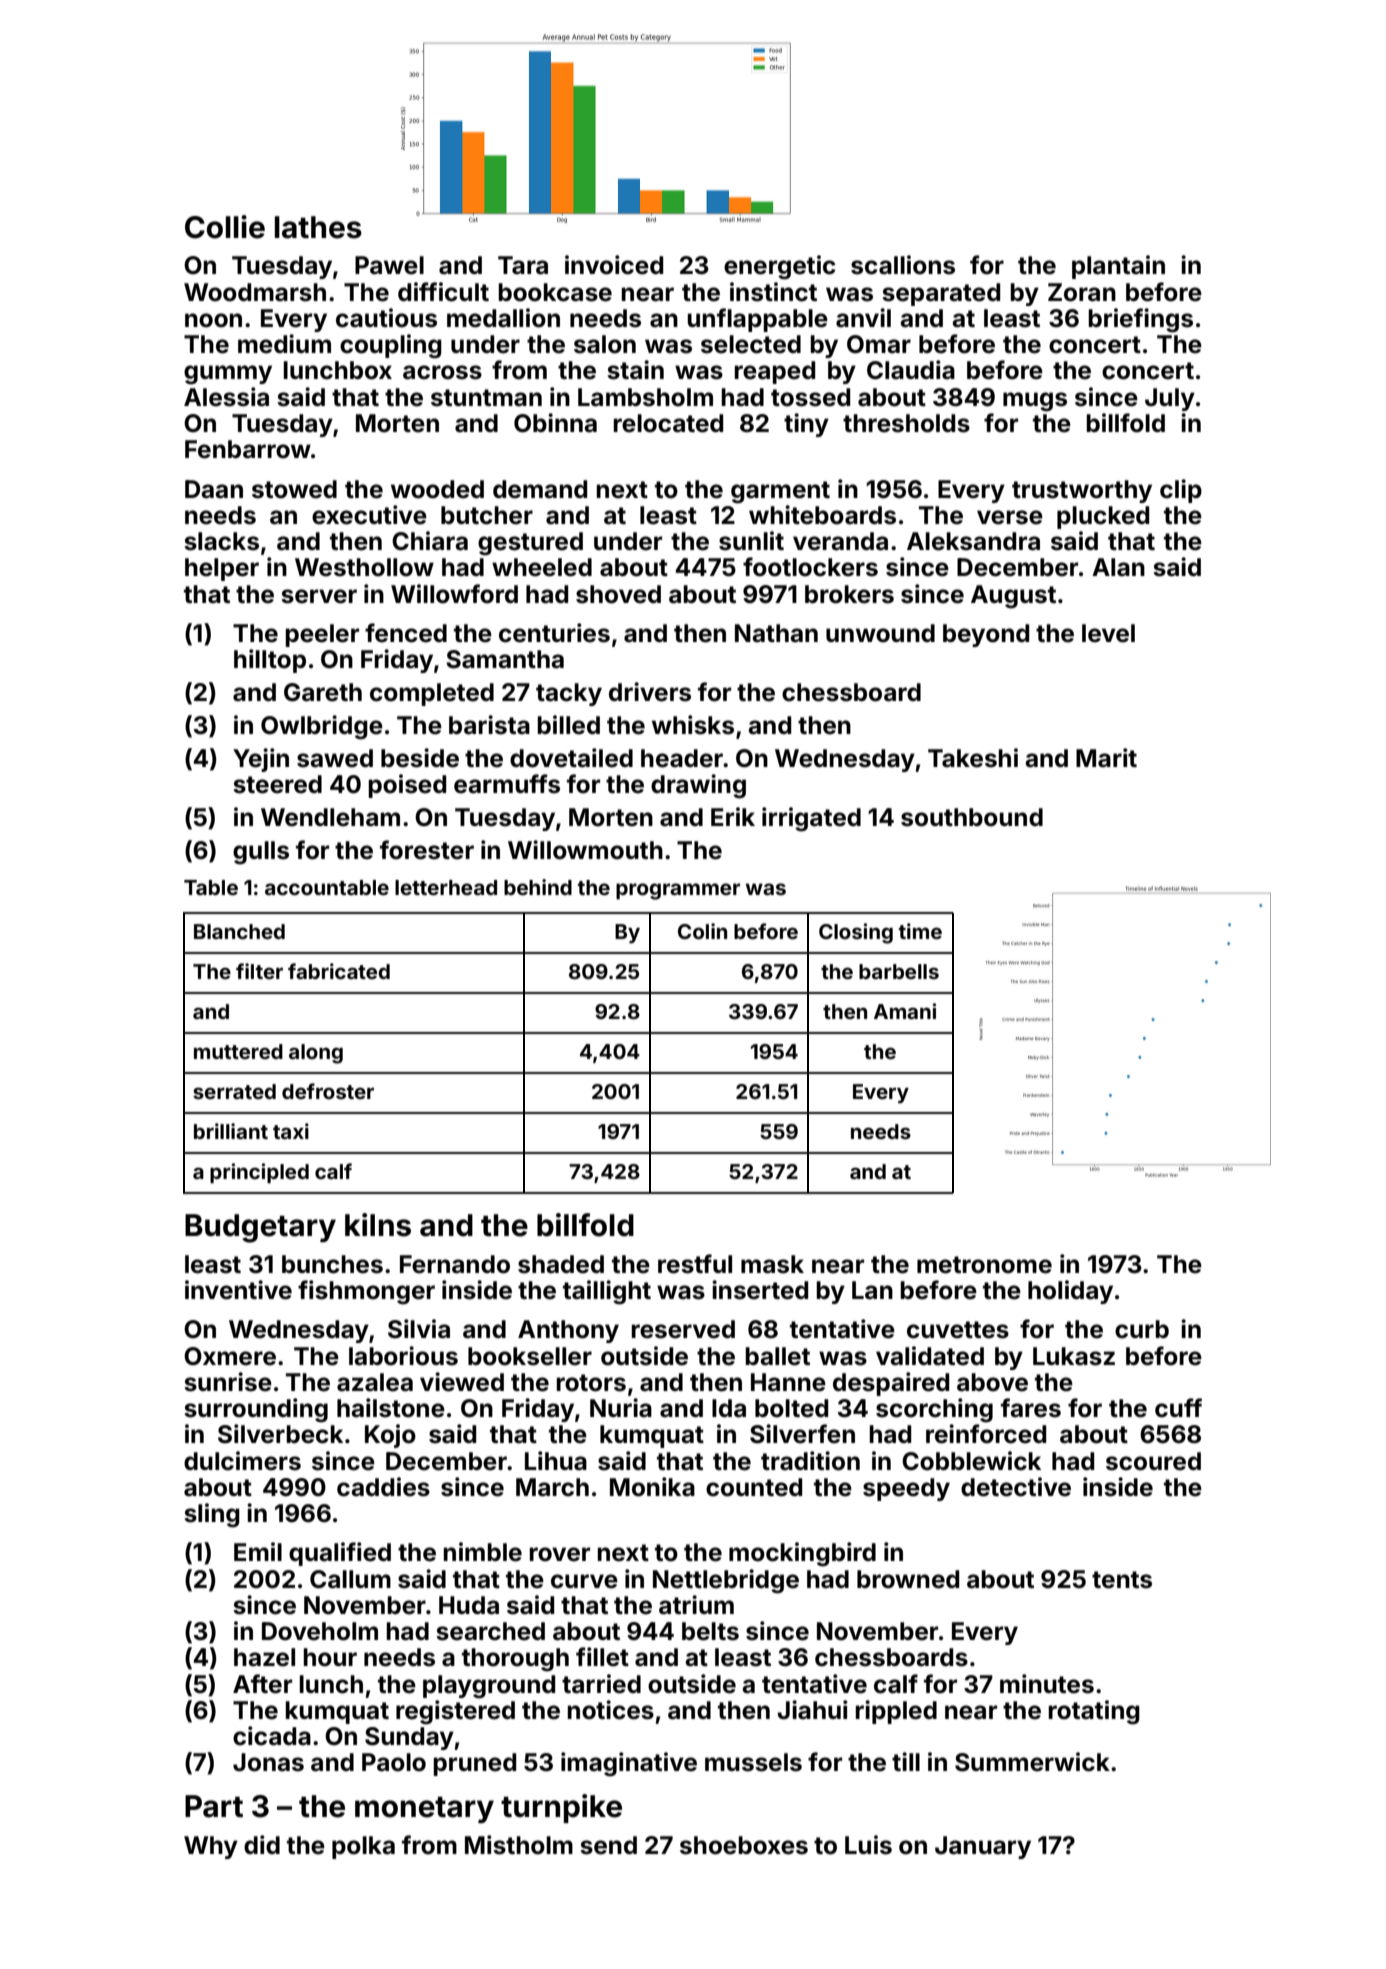  Describe the element at coordinates (973, 758) in the screenshot. I see `Takeshi` at that location.
